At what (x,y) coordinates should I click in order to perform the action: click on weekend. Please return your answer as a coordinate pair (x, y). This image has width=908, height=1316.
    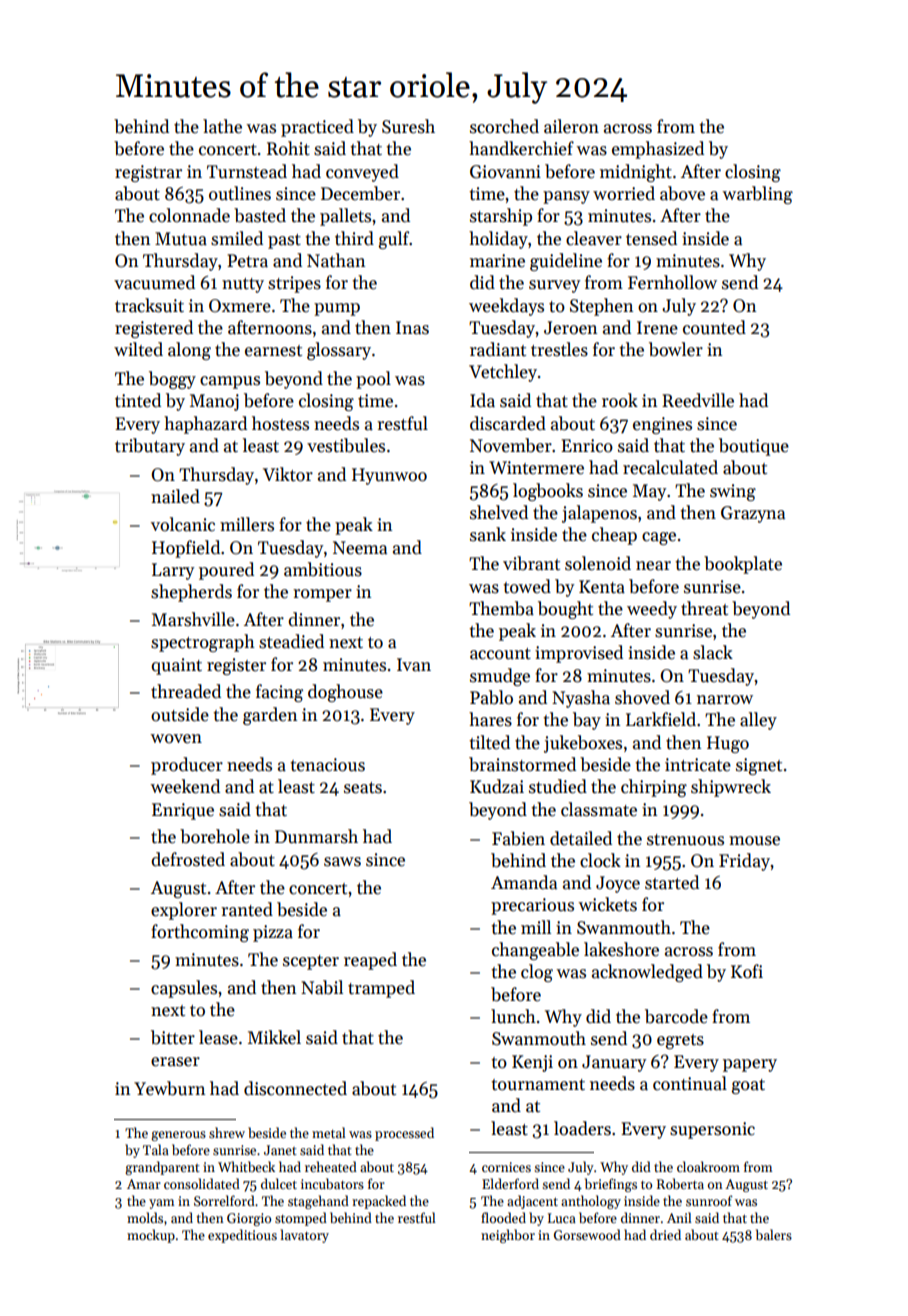
    Looking at the image, I should click on (185, 786).
